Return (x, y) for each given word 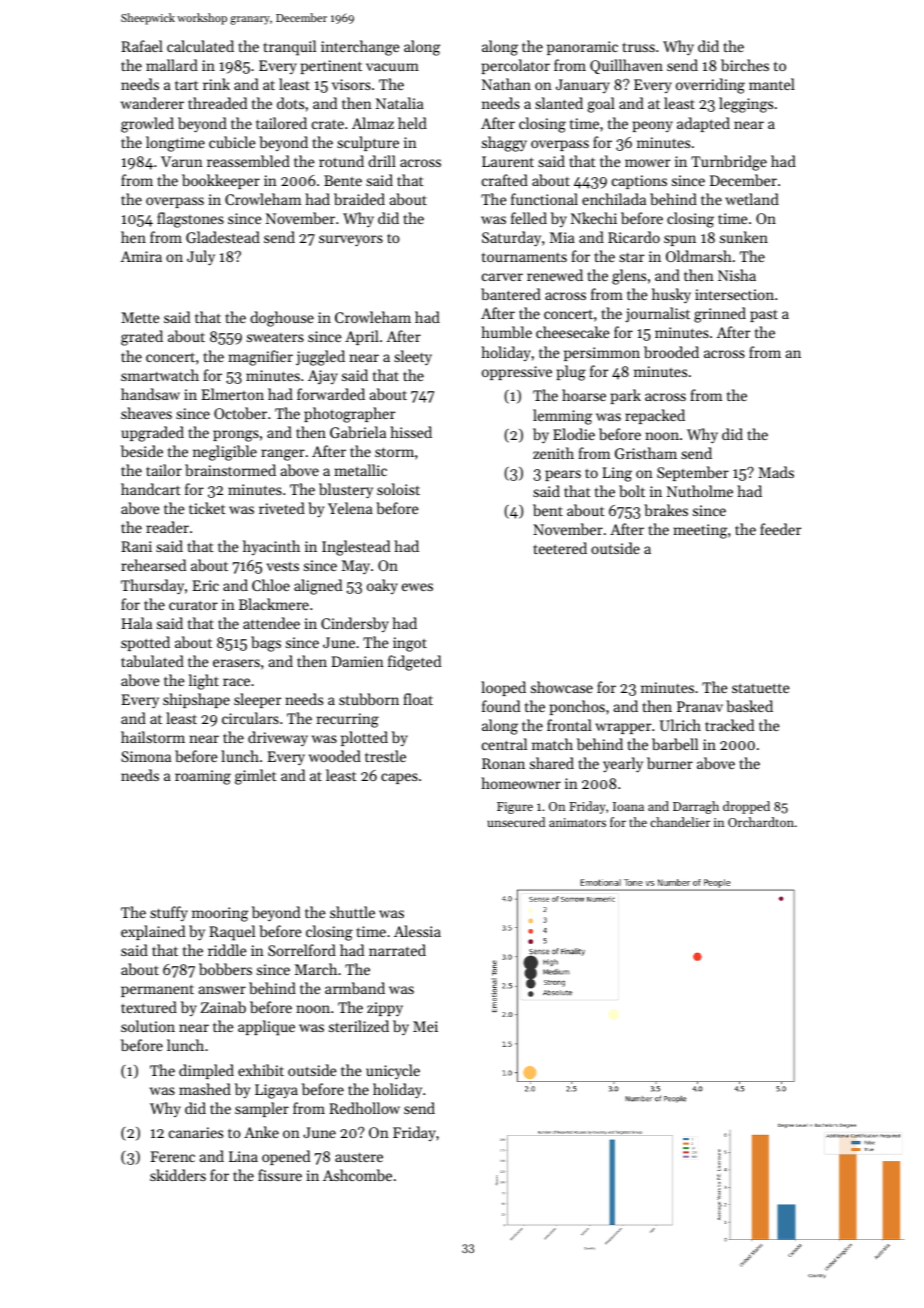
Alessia (417, 931)
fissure (280, 1175)
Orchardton (761, 822)
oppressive (517, 373)
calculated (200, 46)
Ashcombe (357, 1175)
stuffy (169, 913)
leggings (746, 105)
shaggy (504, 144)
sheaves (146, 413)
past (764, 316)
